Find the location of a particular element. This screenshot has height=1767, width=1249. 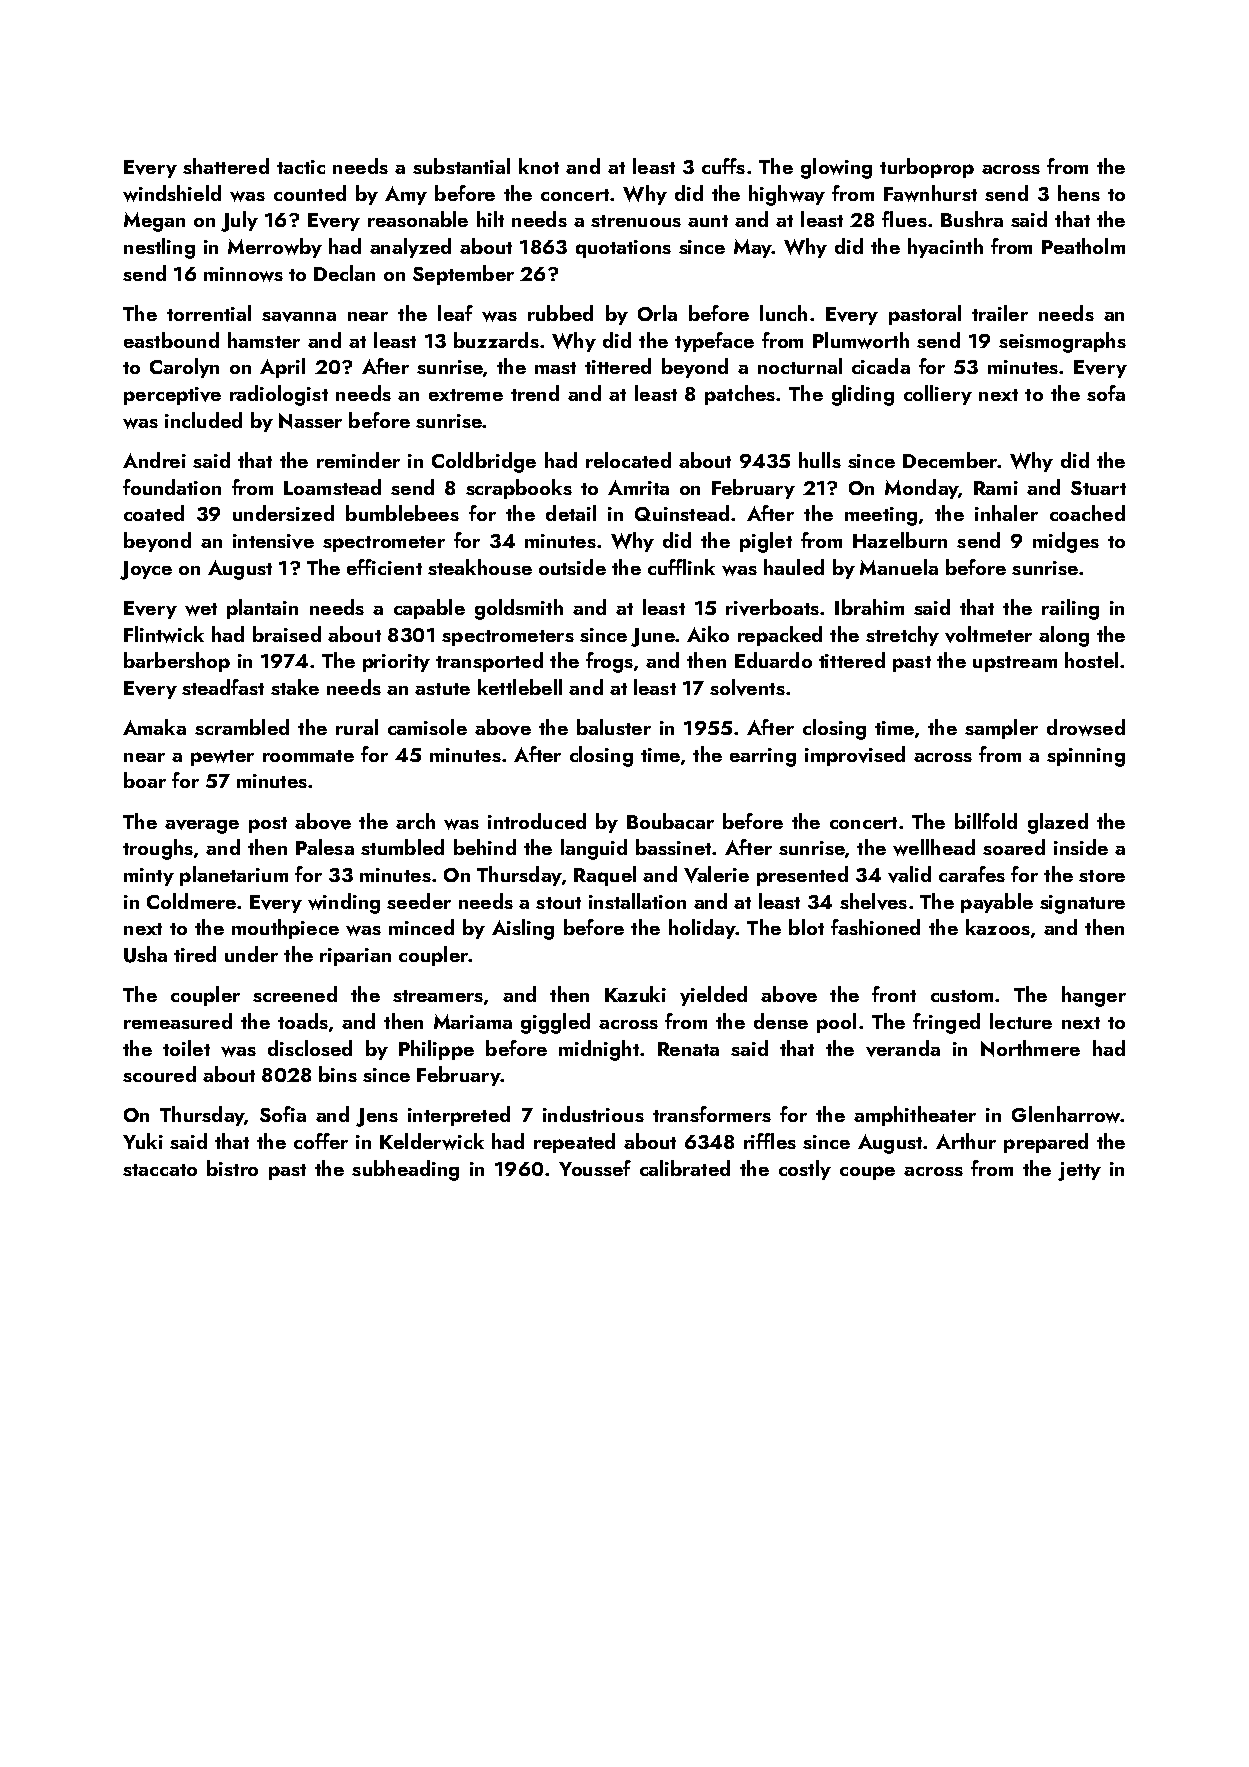

Coldbridge is located at coordinates (484, 462).
